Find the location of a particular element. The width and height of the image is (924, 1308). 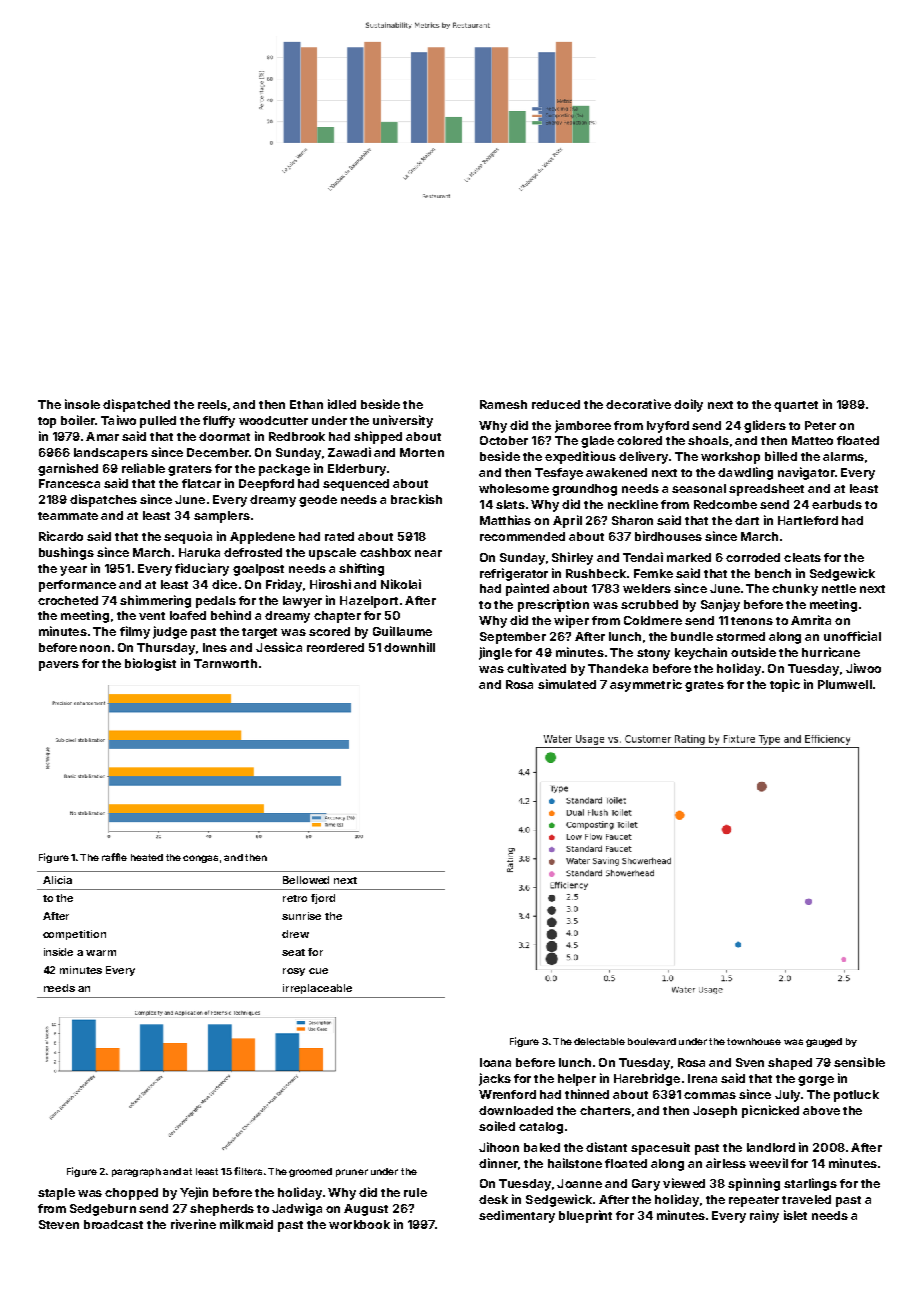

congas is located at coordinates (200, 859).
